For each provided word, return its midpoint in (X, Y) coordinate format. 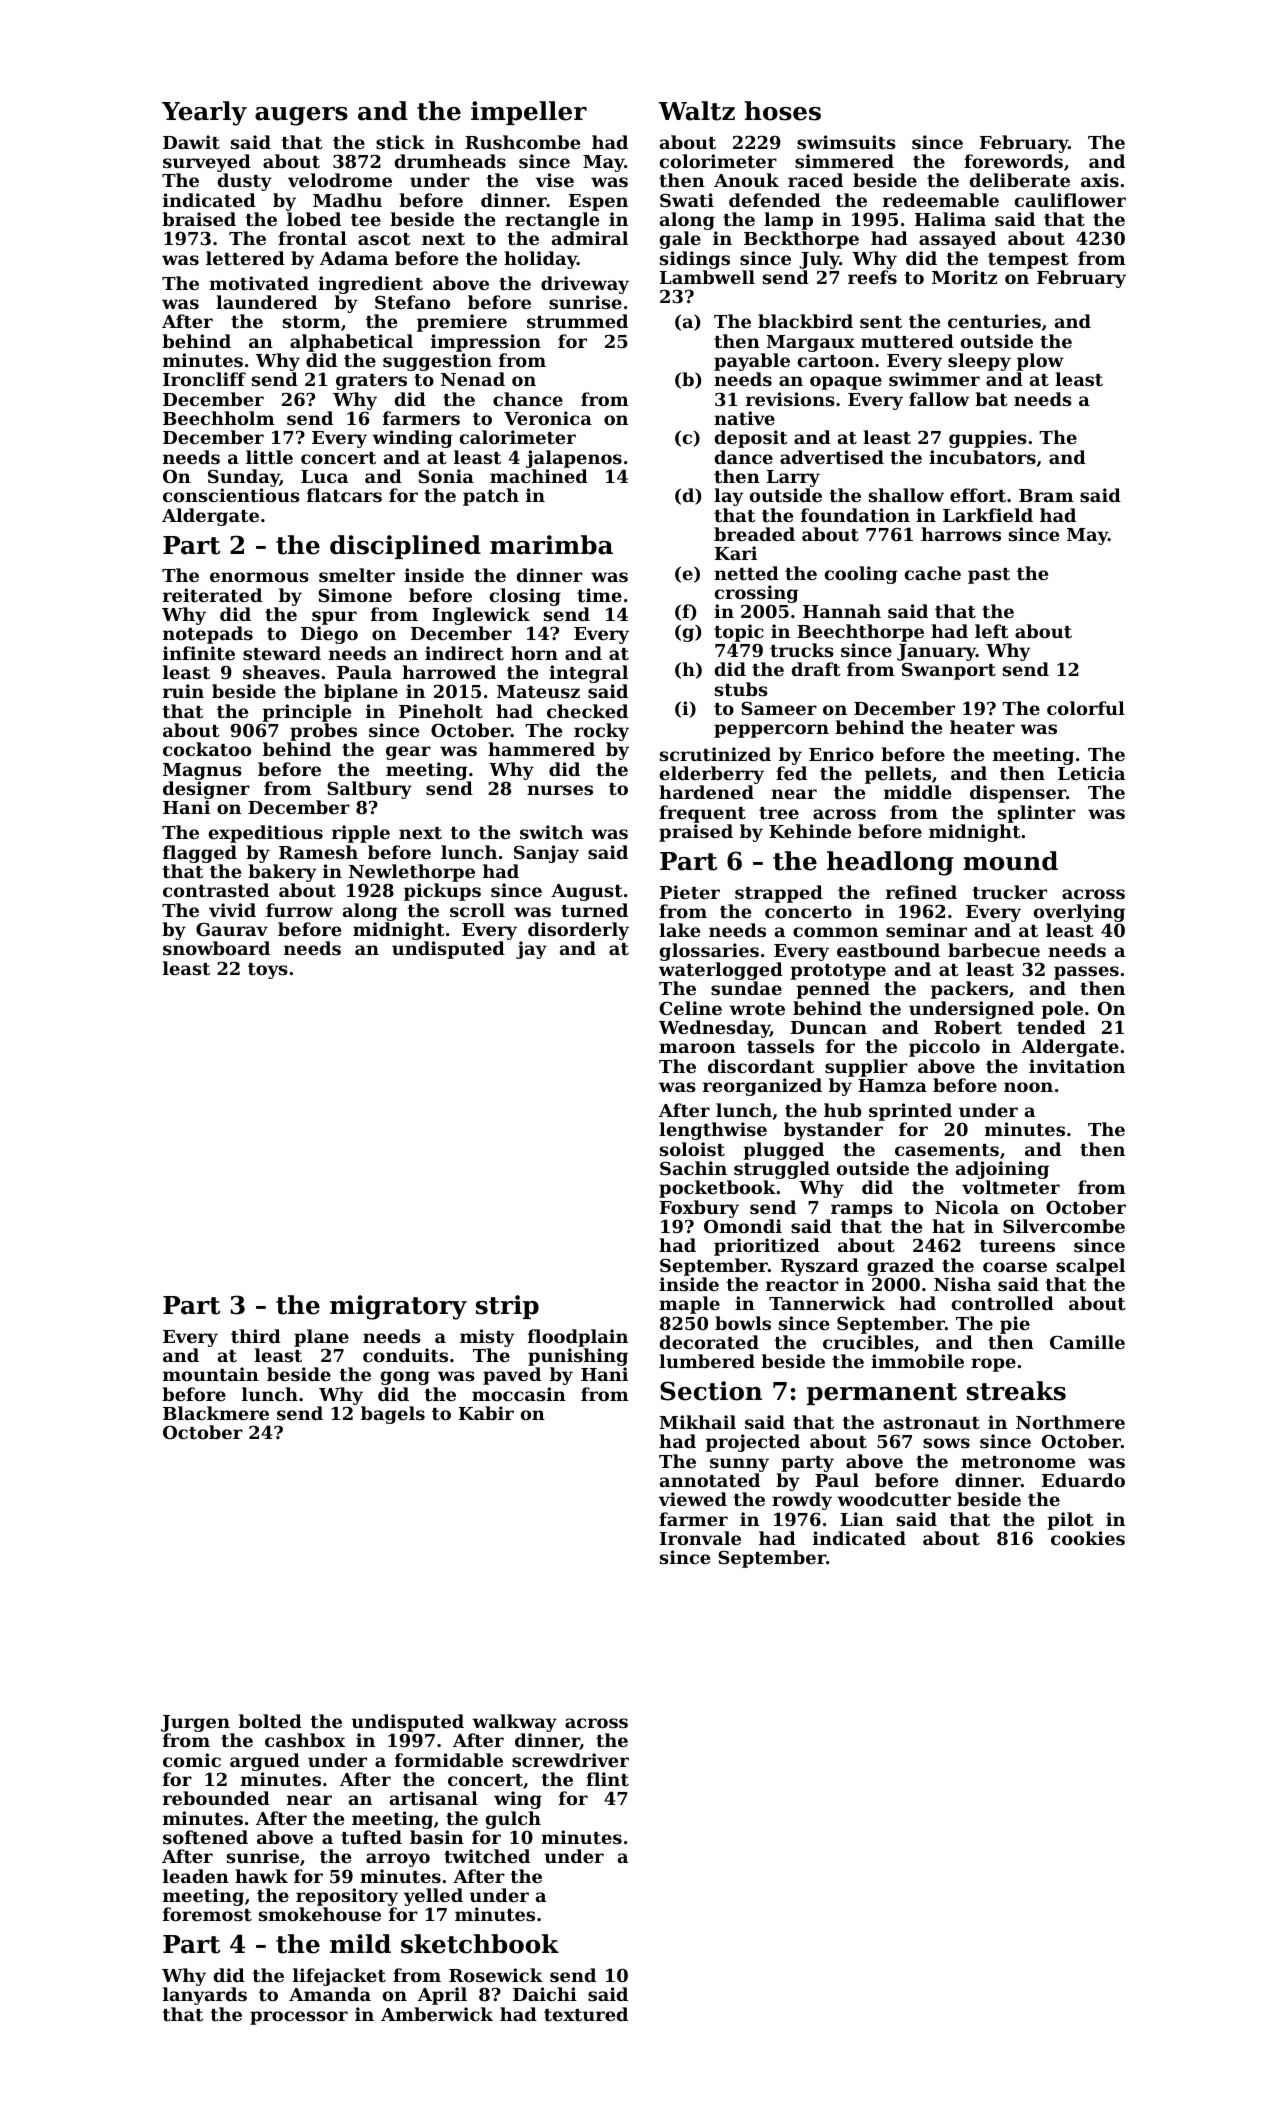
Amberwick (437, 2014)
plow (1040, 362)
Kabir (486, 1413)
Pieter (690, 892)
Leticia (1091, 773)
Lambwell (707, 277)
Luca (324, 476)
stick (400, 142)
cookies (1088, 1538)
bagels (393, 1415)
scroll (477, 910)
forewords (1013, 161)
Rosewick (496, 1975)
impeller (529, 113)
